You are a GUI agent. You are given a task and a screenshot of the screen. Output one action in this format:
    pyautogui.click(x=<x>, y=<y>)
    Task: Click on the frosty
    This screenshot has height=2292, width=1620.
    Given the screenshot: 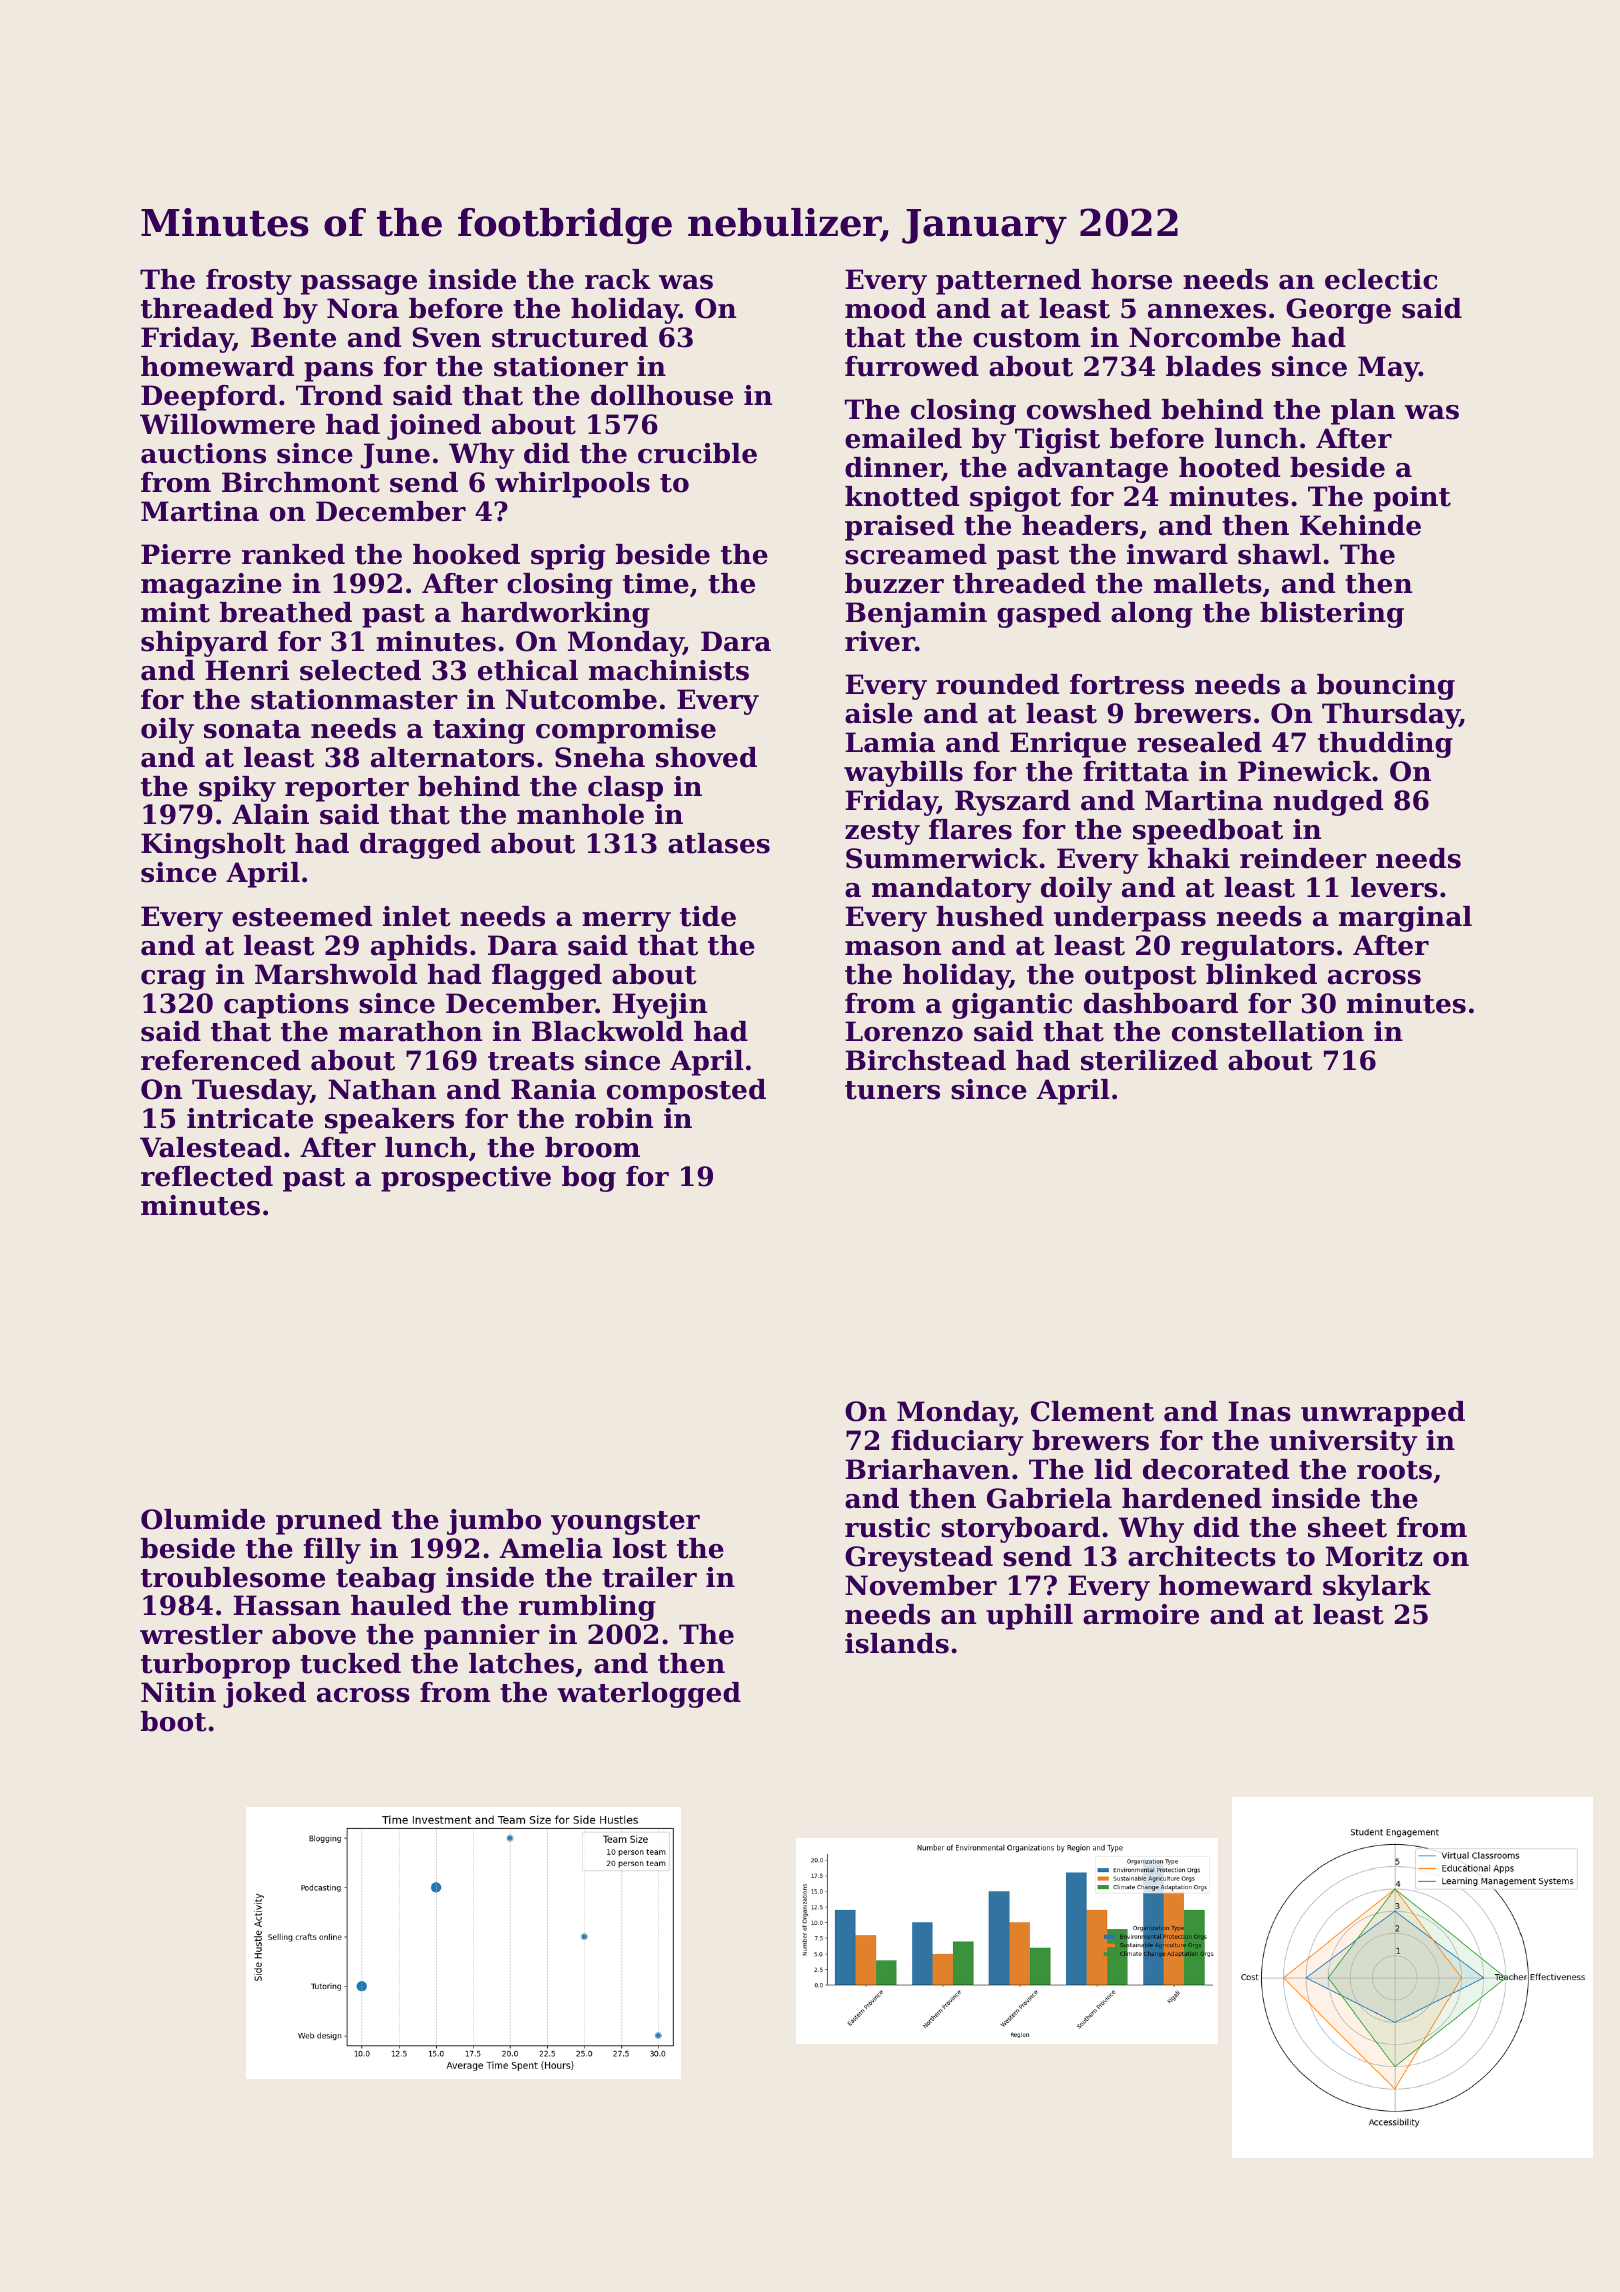 What is the action you would take?
    pyautogui.click(x=249, y=282)
